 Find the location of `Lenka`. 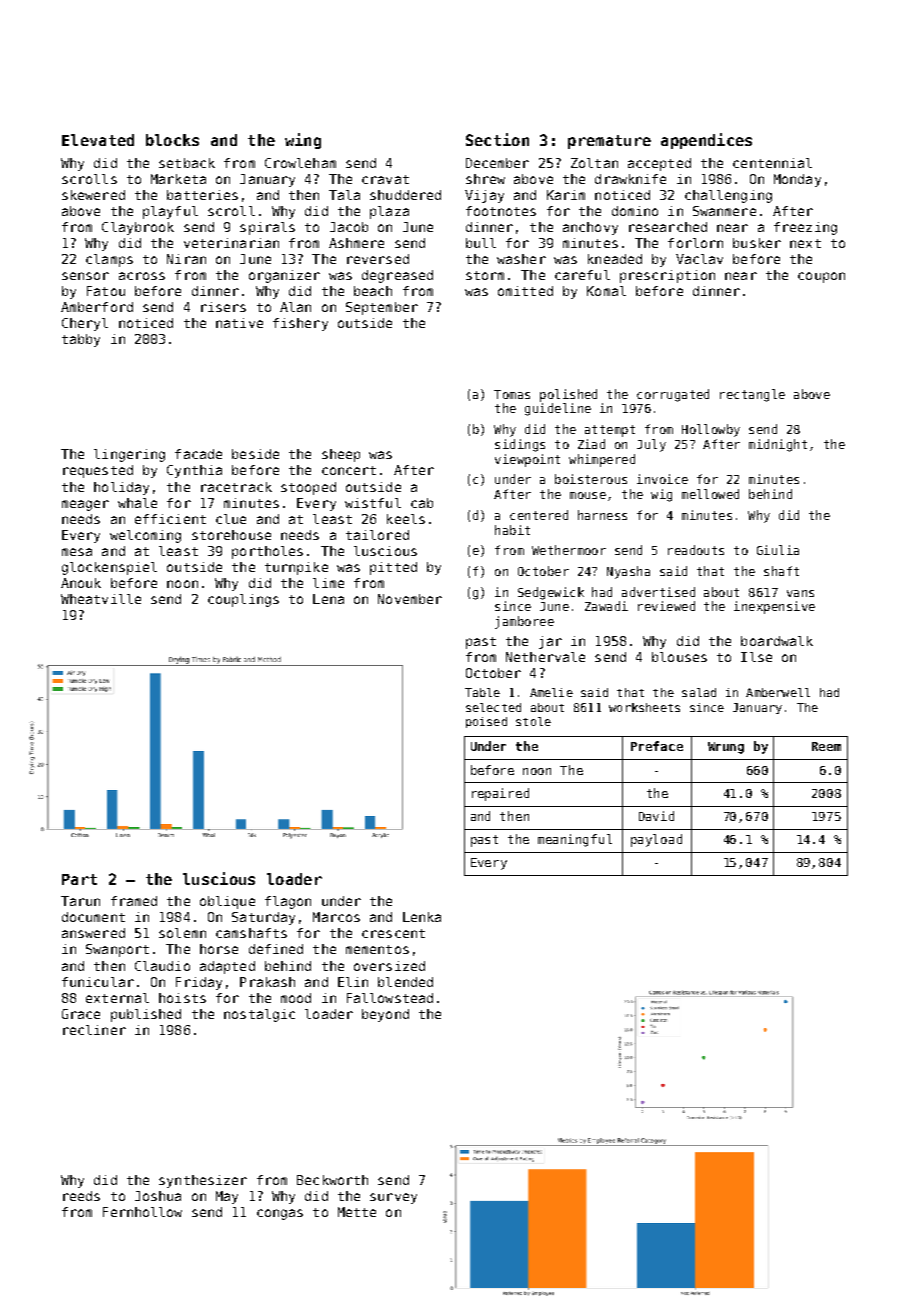

Lenka is located at coordinates (422, 917).
